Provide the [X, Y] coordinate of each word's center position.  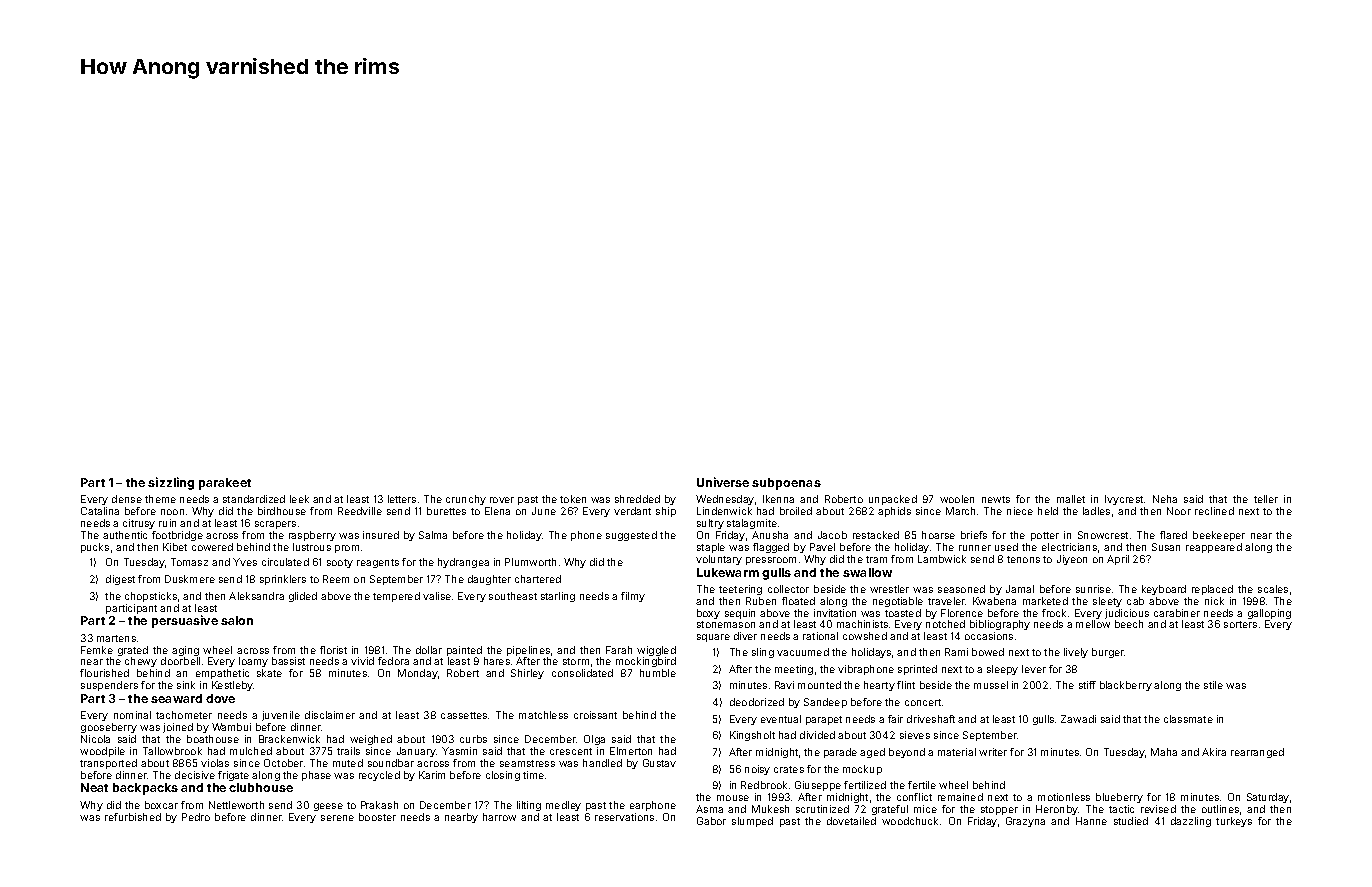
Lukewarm [728, 572]
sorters [1240, 624]
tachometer [184, 715]
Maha [1164, 752]
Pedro [196, 817]
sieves [915, 735]
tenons [1023, 559]
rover [502, 500]
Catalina [100, 511]
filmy [633, 597]
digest [120, 580]
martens [116, 638]
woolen [957, 499]
